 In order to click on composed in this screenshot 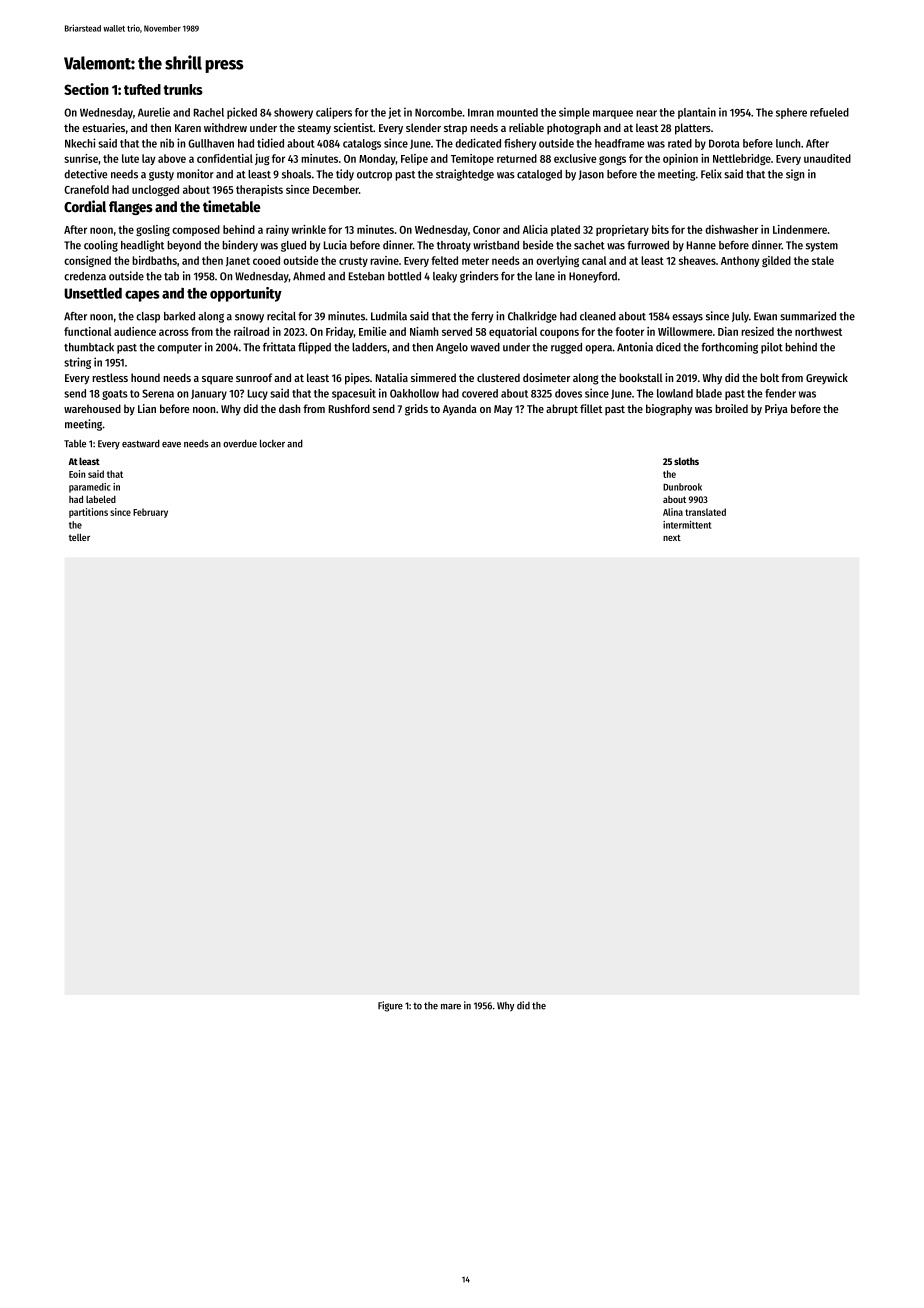, I will do `click(196, 230)`.
